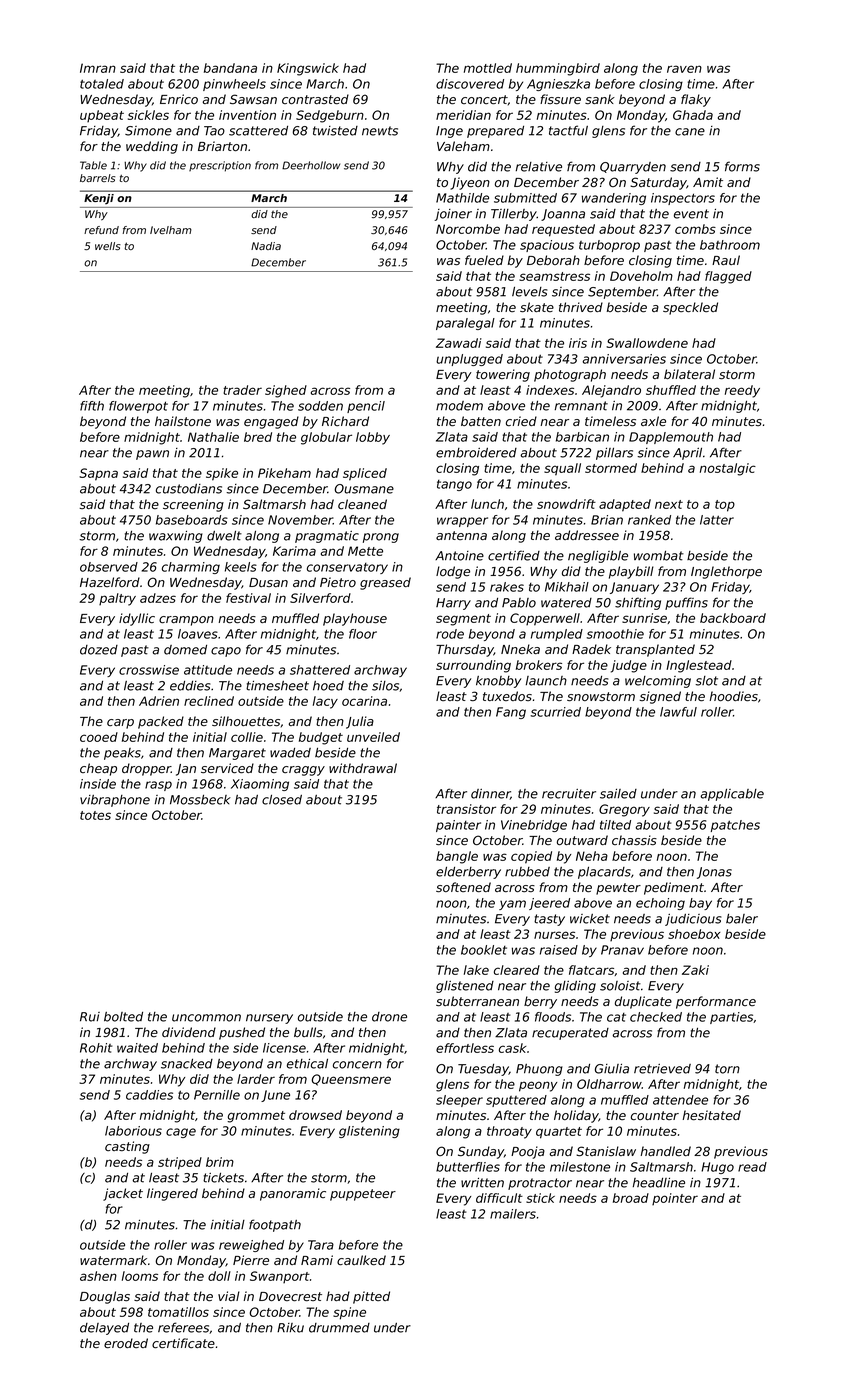 The height and width of the screenshot is (1400, 849). I want to click on Sedgeburn, so click(330, 116).
